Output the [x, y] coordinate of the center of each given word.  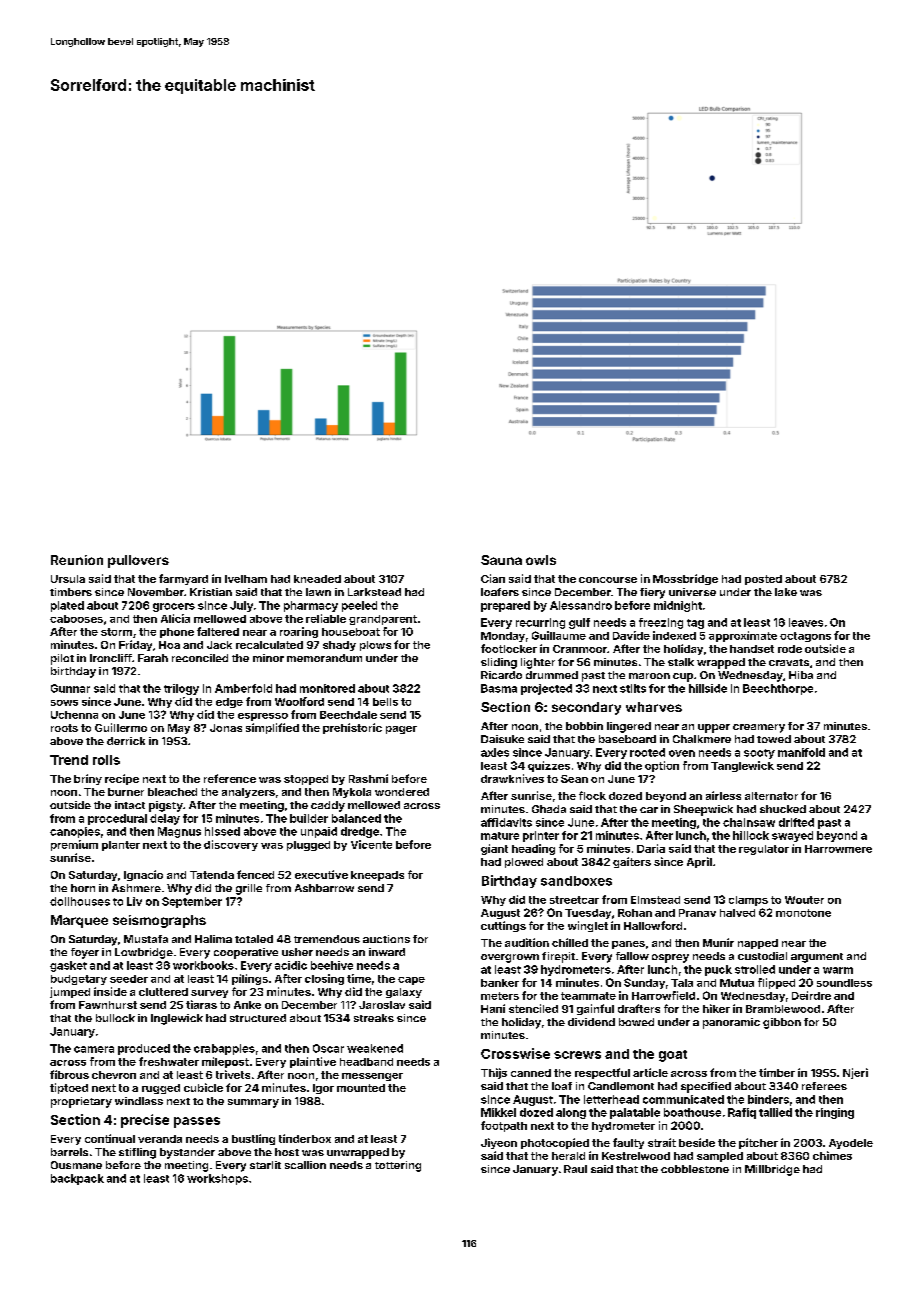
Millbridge [772, 1170]
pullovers [138, 561]
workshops [217, 1179]
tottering [398, 1166]
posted [763, 580]
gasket [68, 966]
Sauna [501, 560]
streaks [374, 1018]
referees [824, 1086]
